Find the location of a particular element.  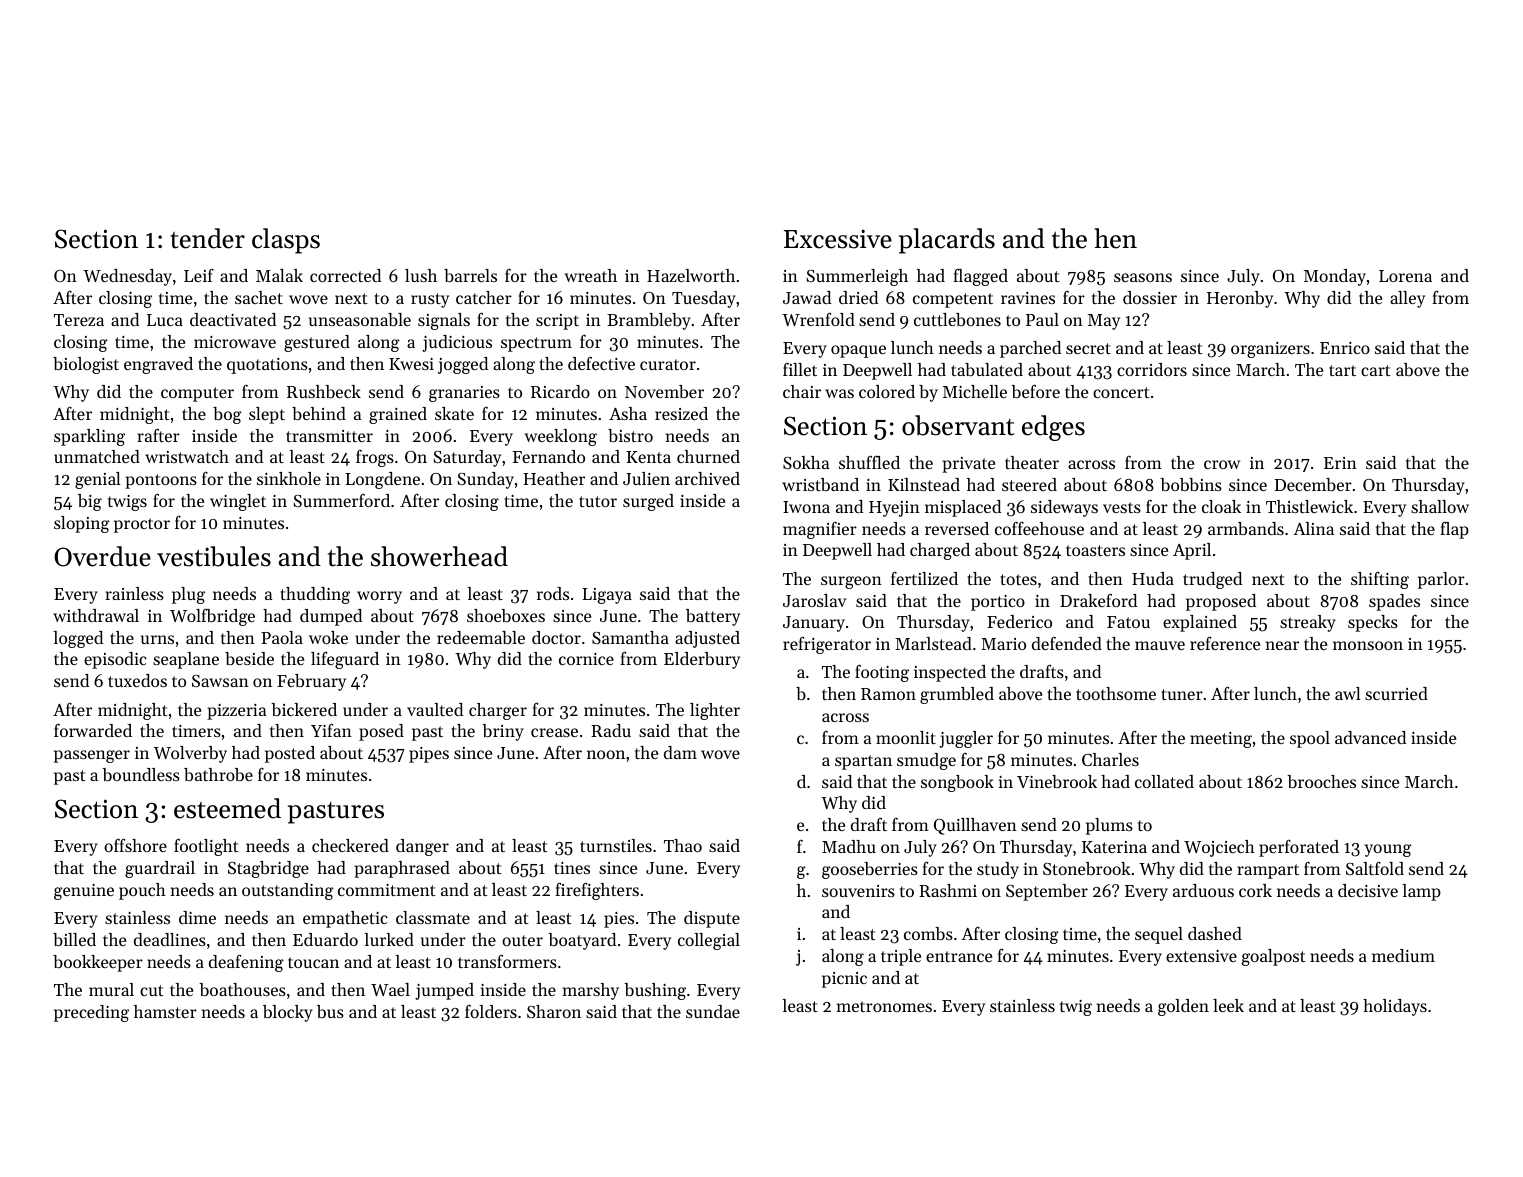

May is located at coordinates (1104, 322).
